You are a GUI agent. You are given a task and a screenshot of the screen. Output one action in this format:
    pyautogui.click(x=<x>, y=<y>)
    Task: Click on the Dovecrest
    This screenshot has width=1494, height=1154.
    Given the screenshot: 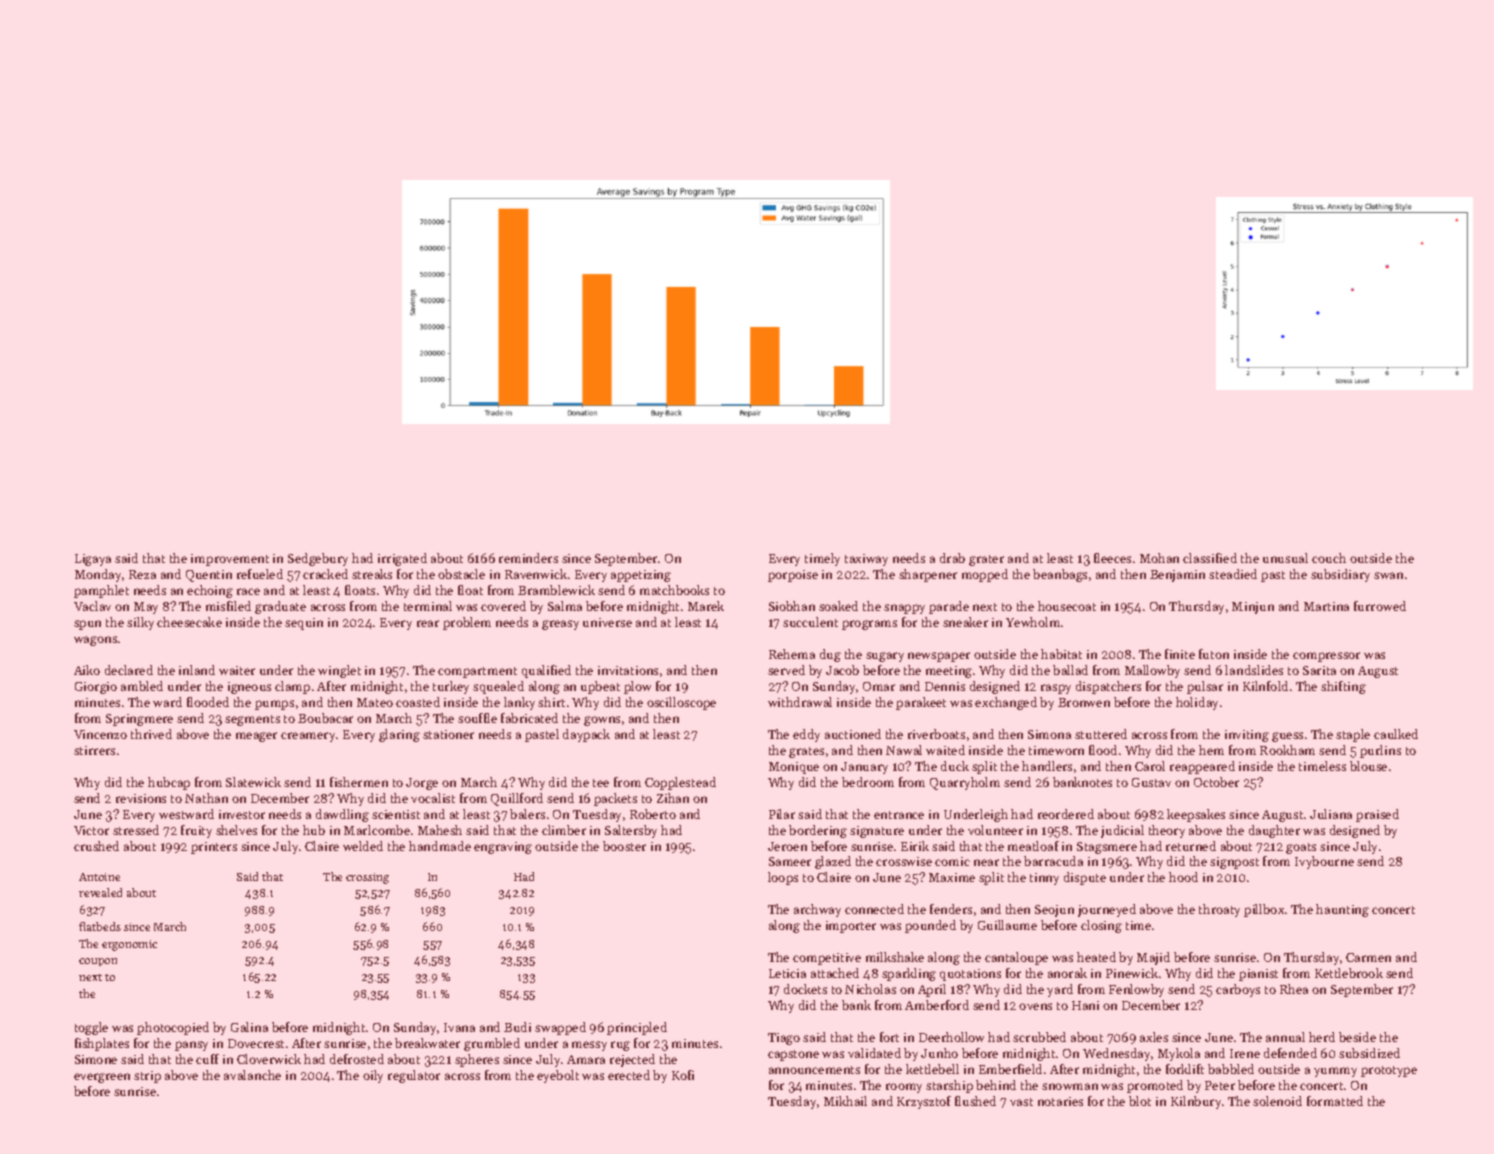 What is the action you would take?
    pyautogui.click(x=256, y=1043)
